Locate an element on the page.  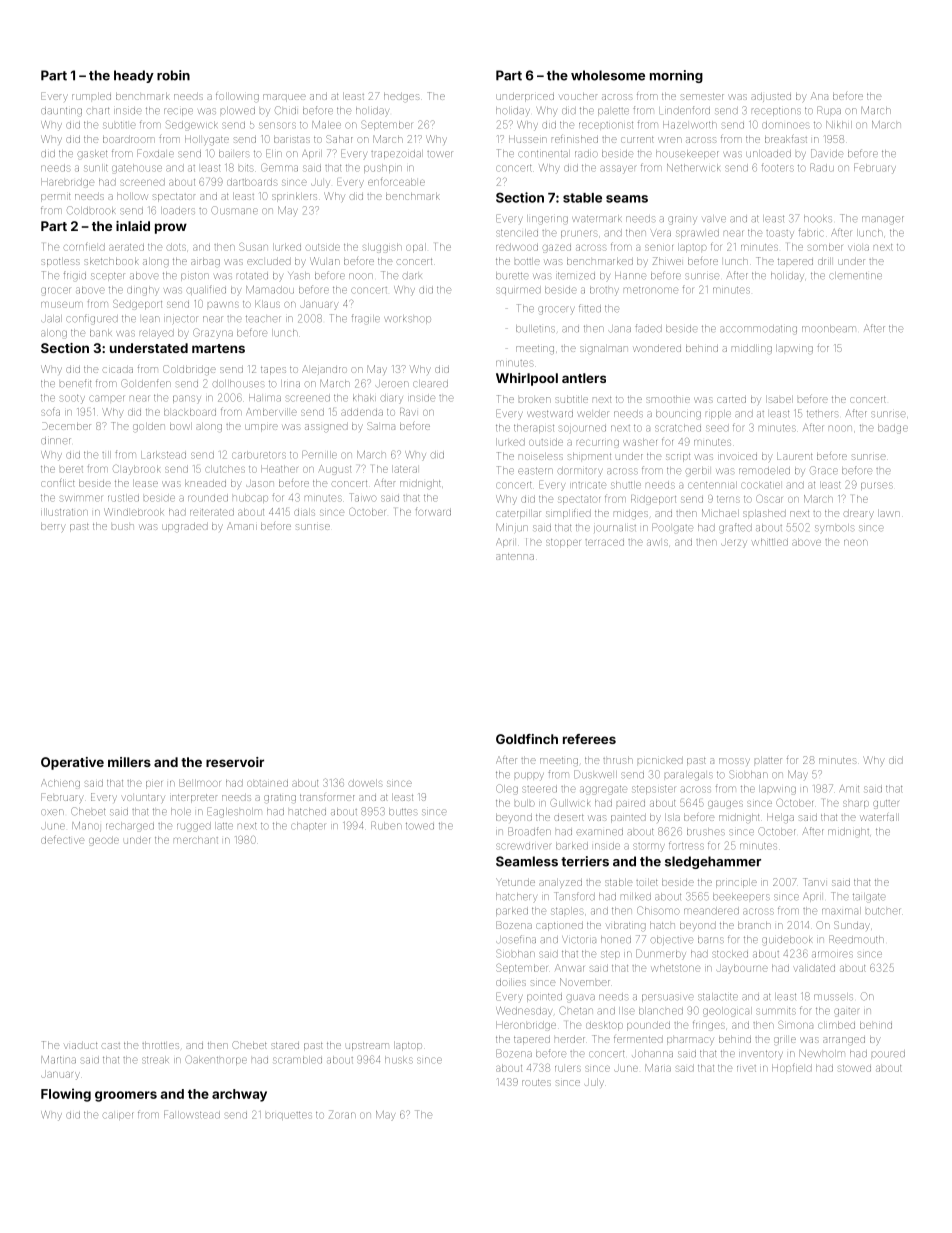
upstream is located at coordinates (367, 1046).
